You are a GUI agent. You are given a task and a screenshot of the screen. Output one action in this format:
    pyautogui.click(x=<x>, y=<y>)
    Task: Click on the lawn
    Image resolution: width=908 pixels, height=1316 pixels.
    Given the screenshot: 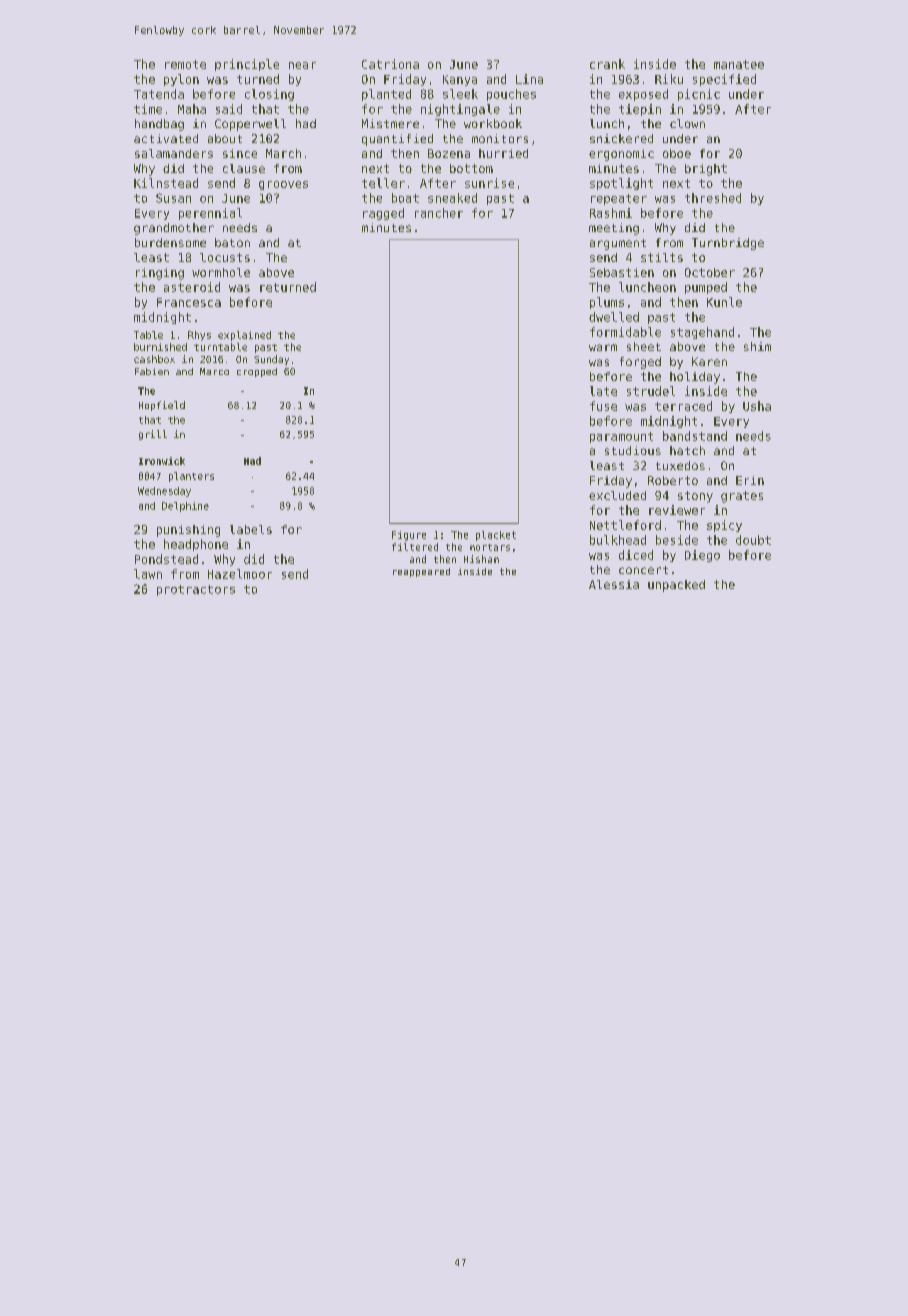 What is the action you would take?
    pyautogui.click(x=148, y=574)
